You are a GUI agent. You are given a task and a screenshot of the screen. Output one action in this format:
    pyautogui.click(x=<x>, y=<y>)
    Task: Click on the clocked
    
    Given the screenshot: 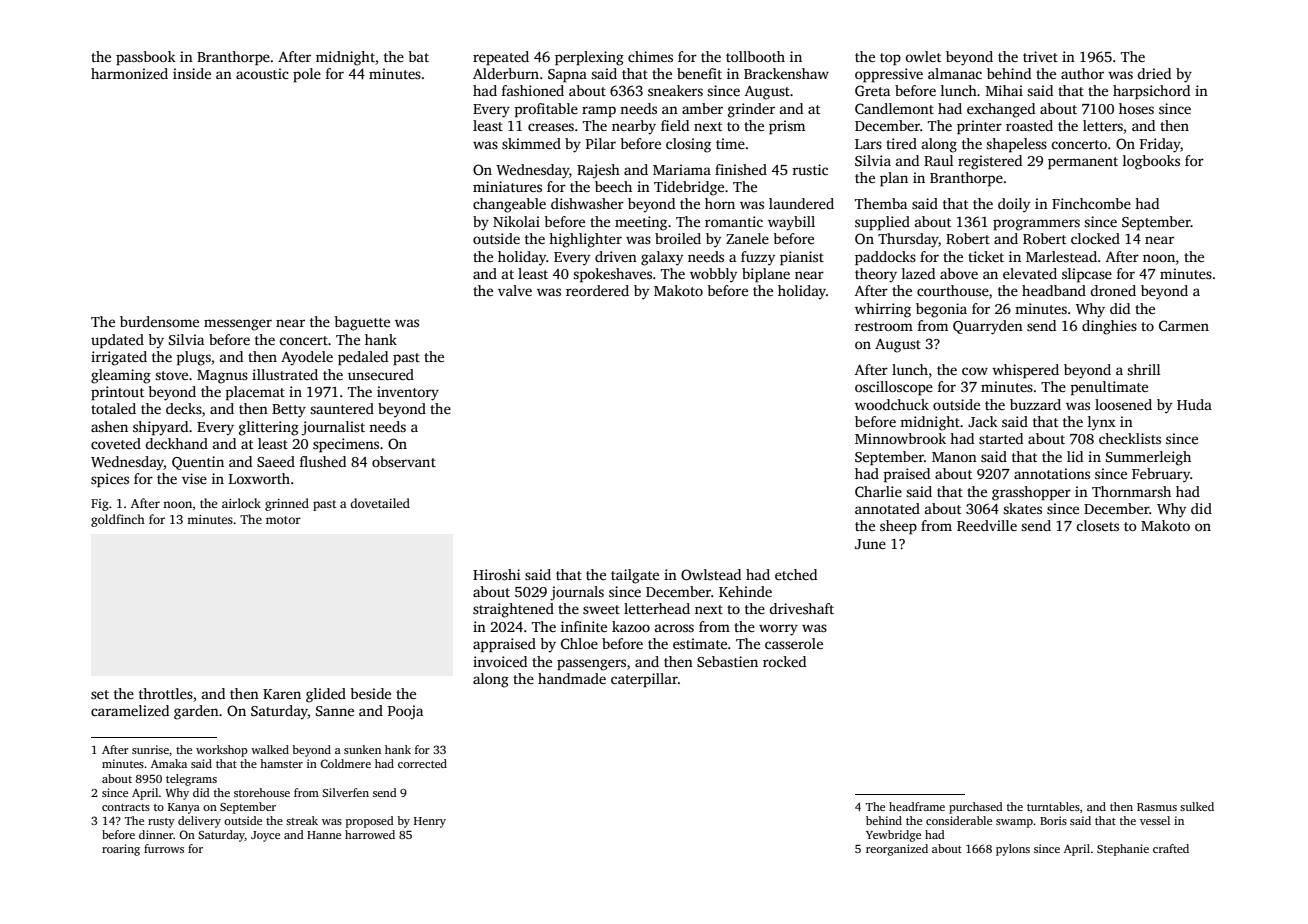 What is the action you would take?
    pyautogui.click(x=1095, y=238)
